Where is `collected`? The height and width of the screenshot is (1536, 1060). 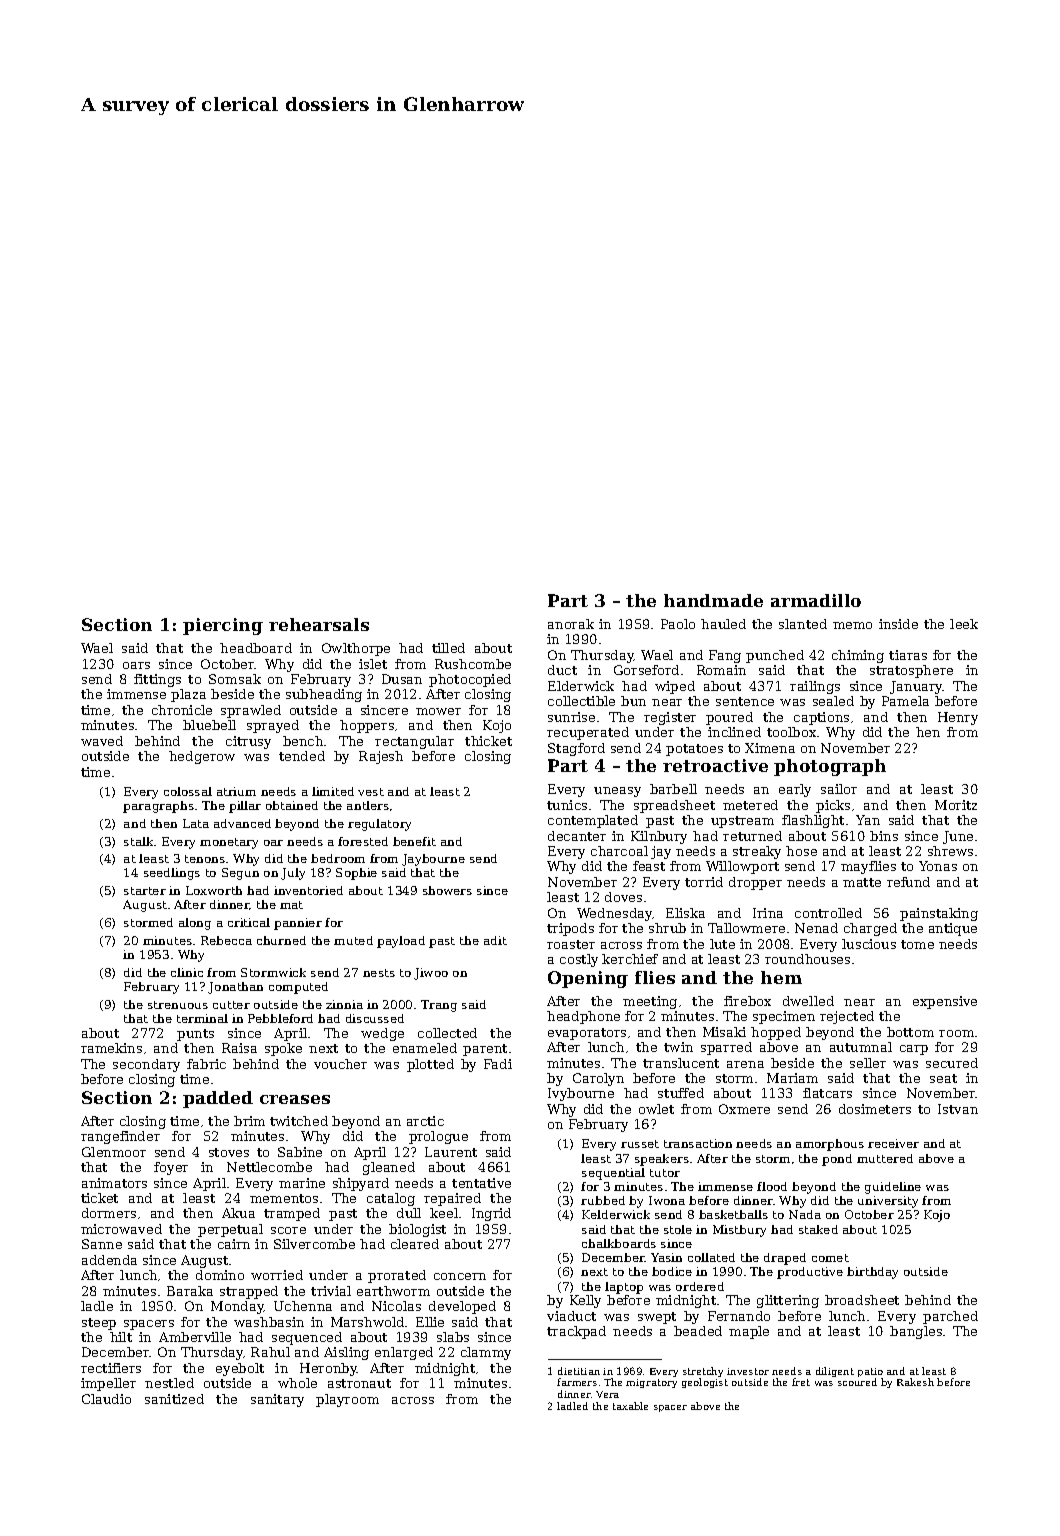
collected is located at coordinates (447, 1033).
